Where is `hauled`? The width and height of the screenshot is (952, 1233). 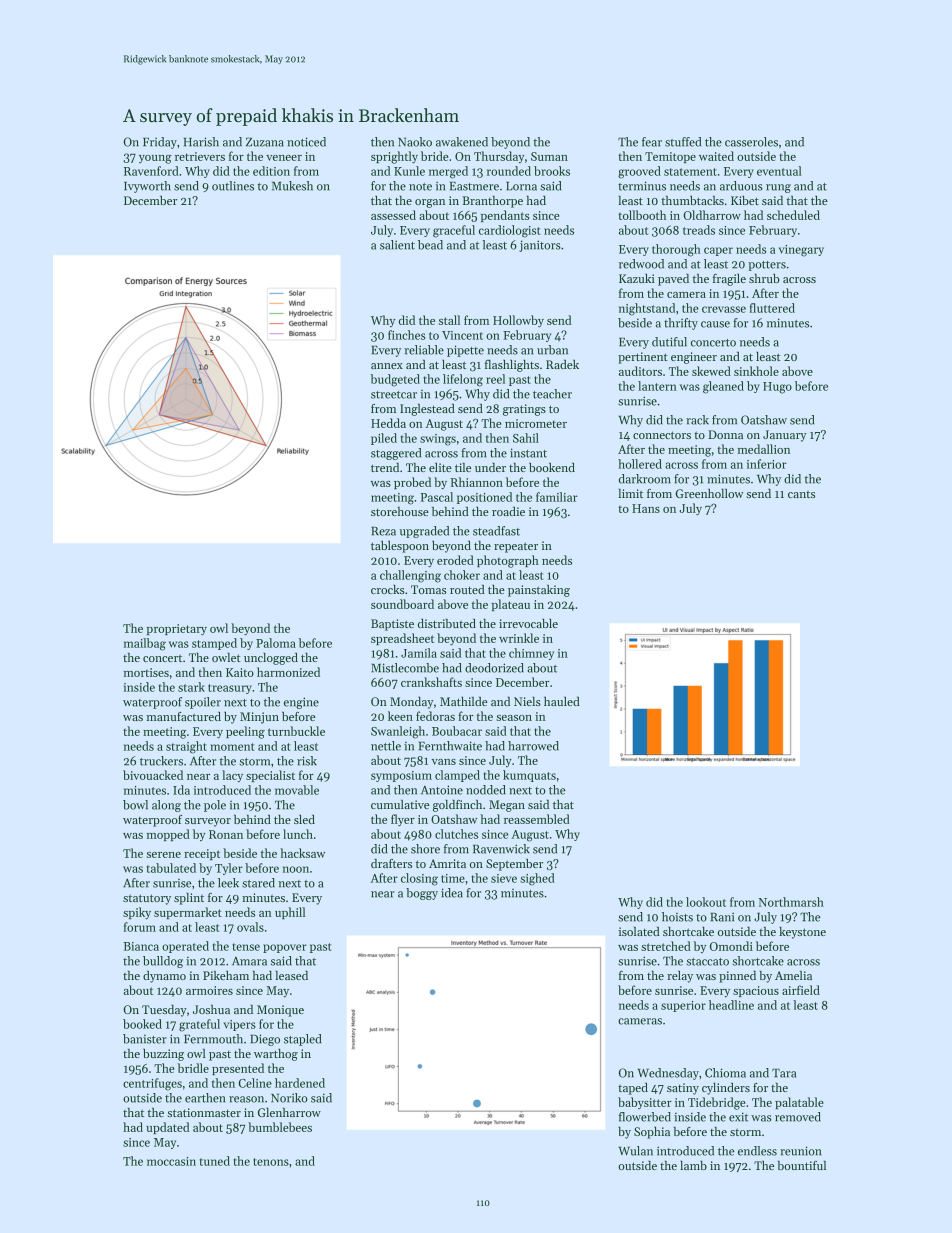 hauled is located at coordinates (562, 701).
